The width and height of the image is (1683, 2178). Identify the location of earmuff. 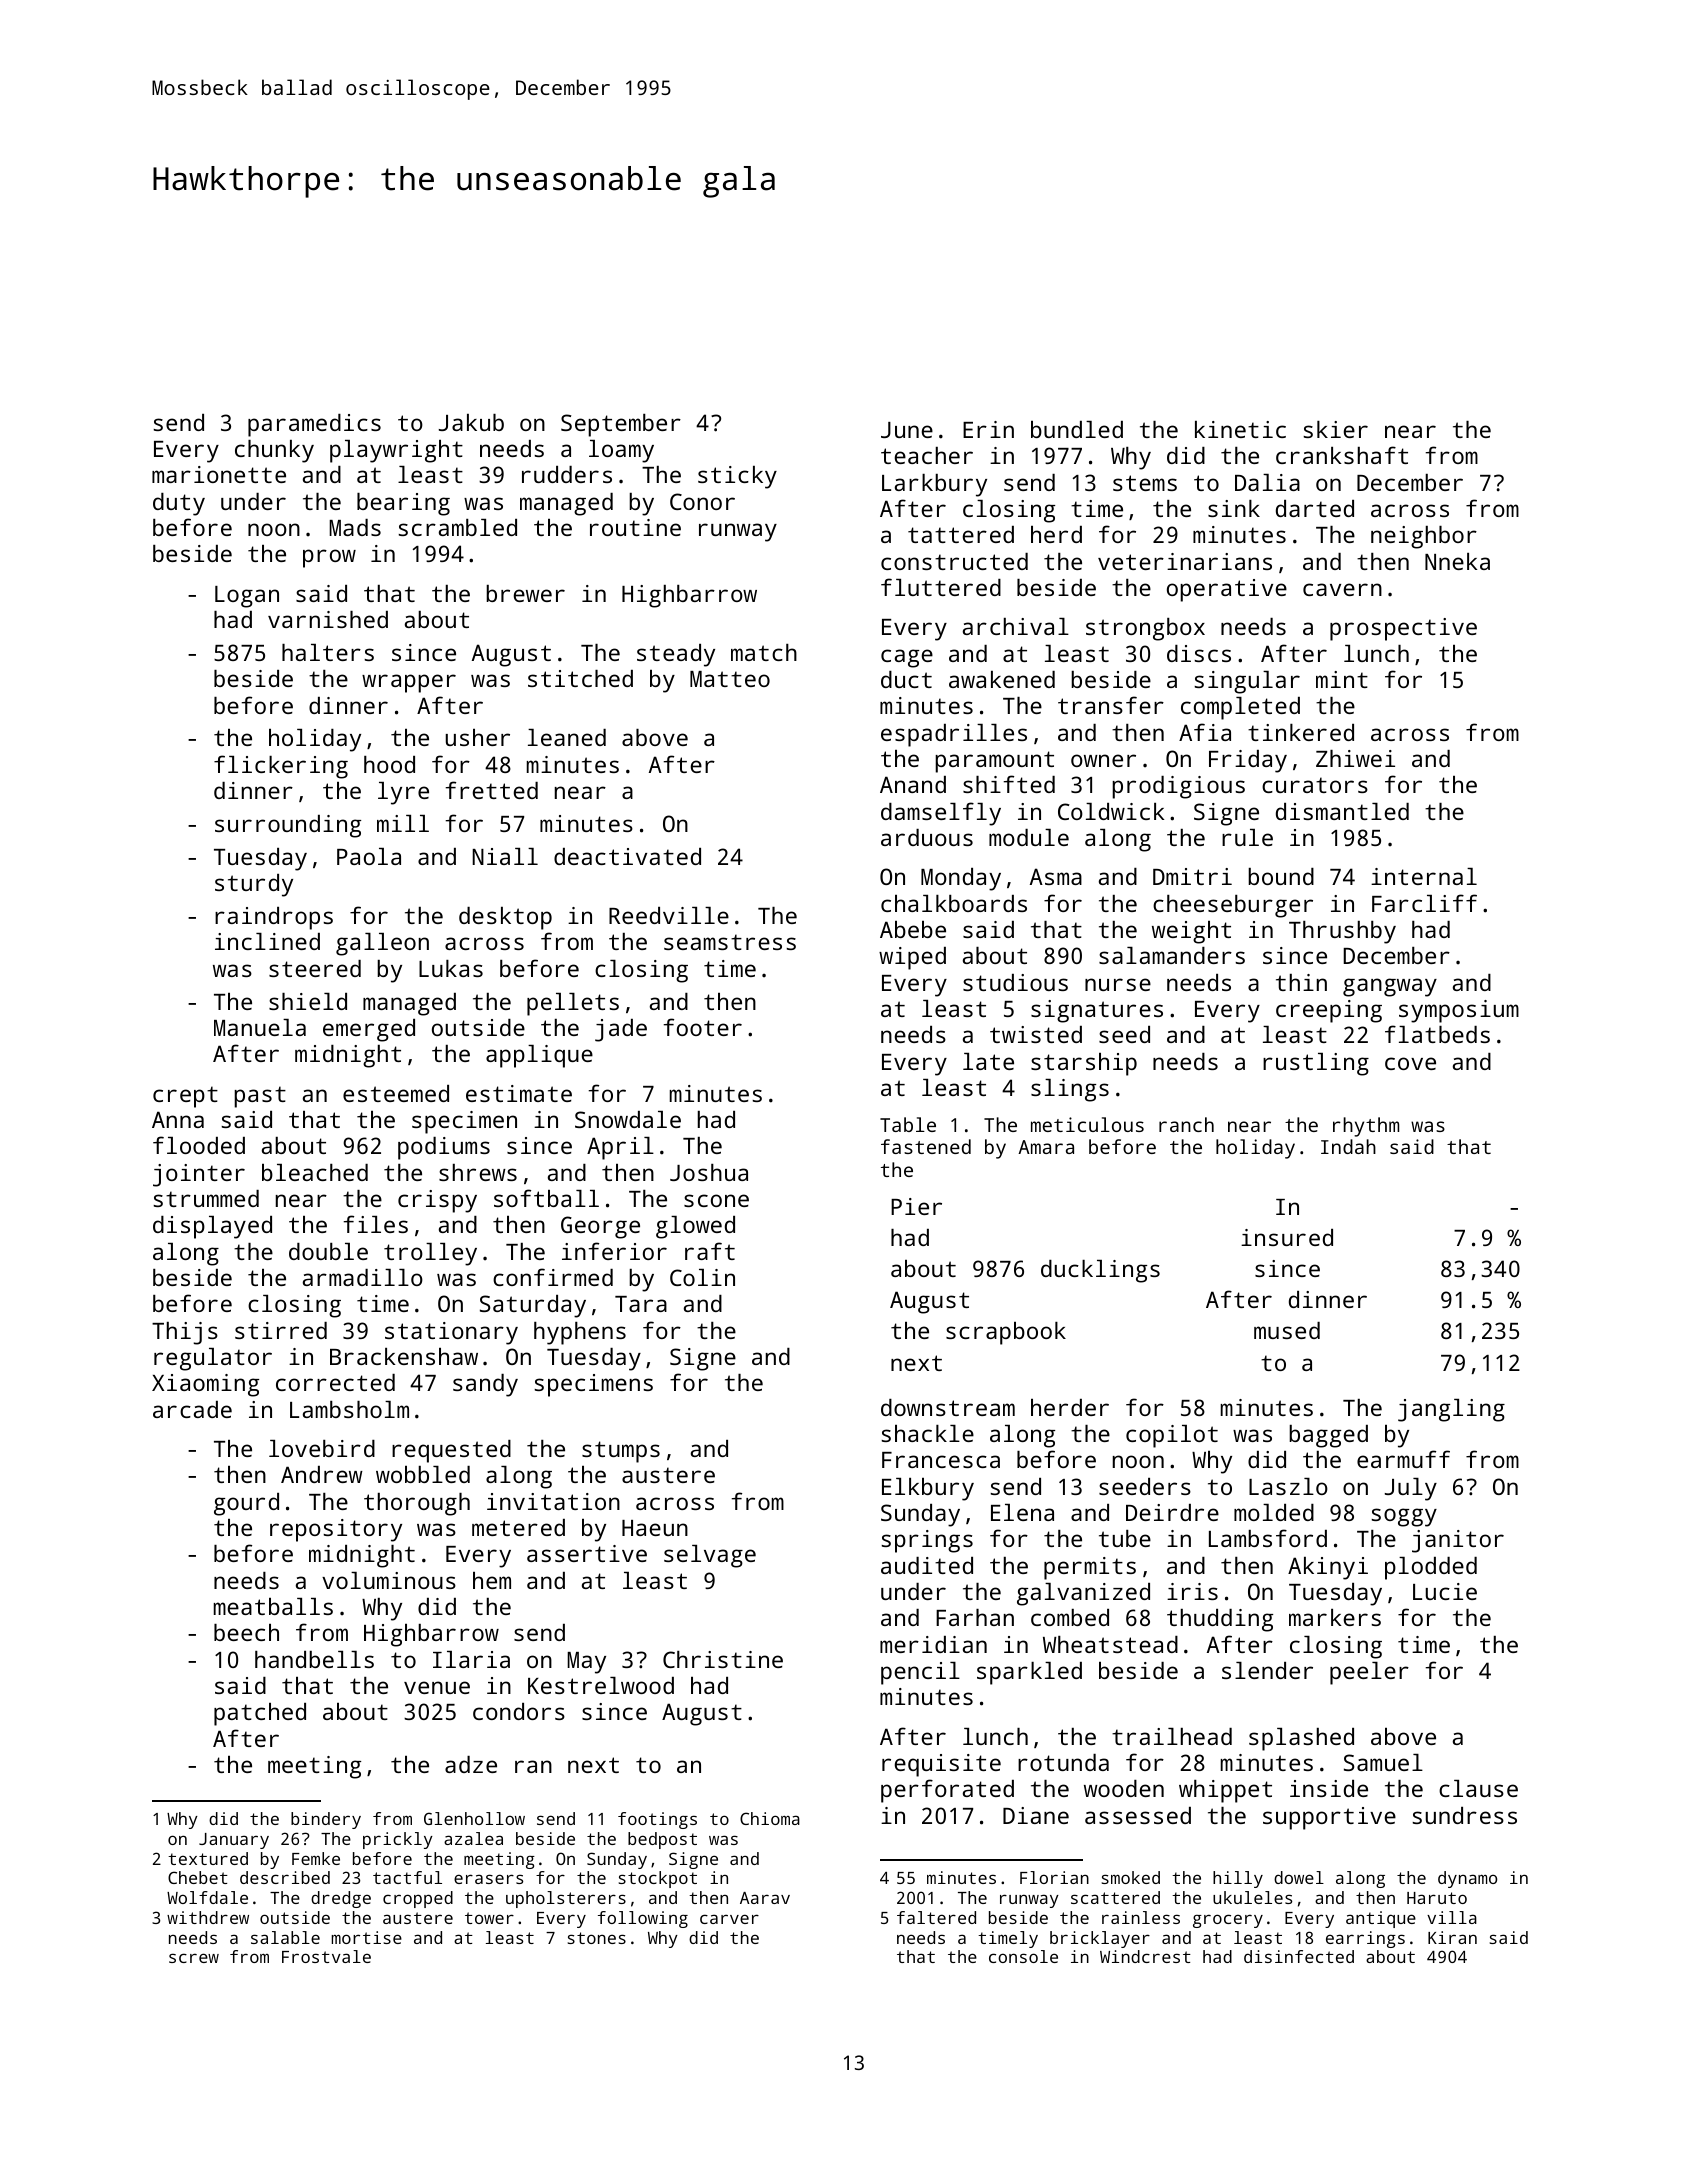
(1403, 1459).
